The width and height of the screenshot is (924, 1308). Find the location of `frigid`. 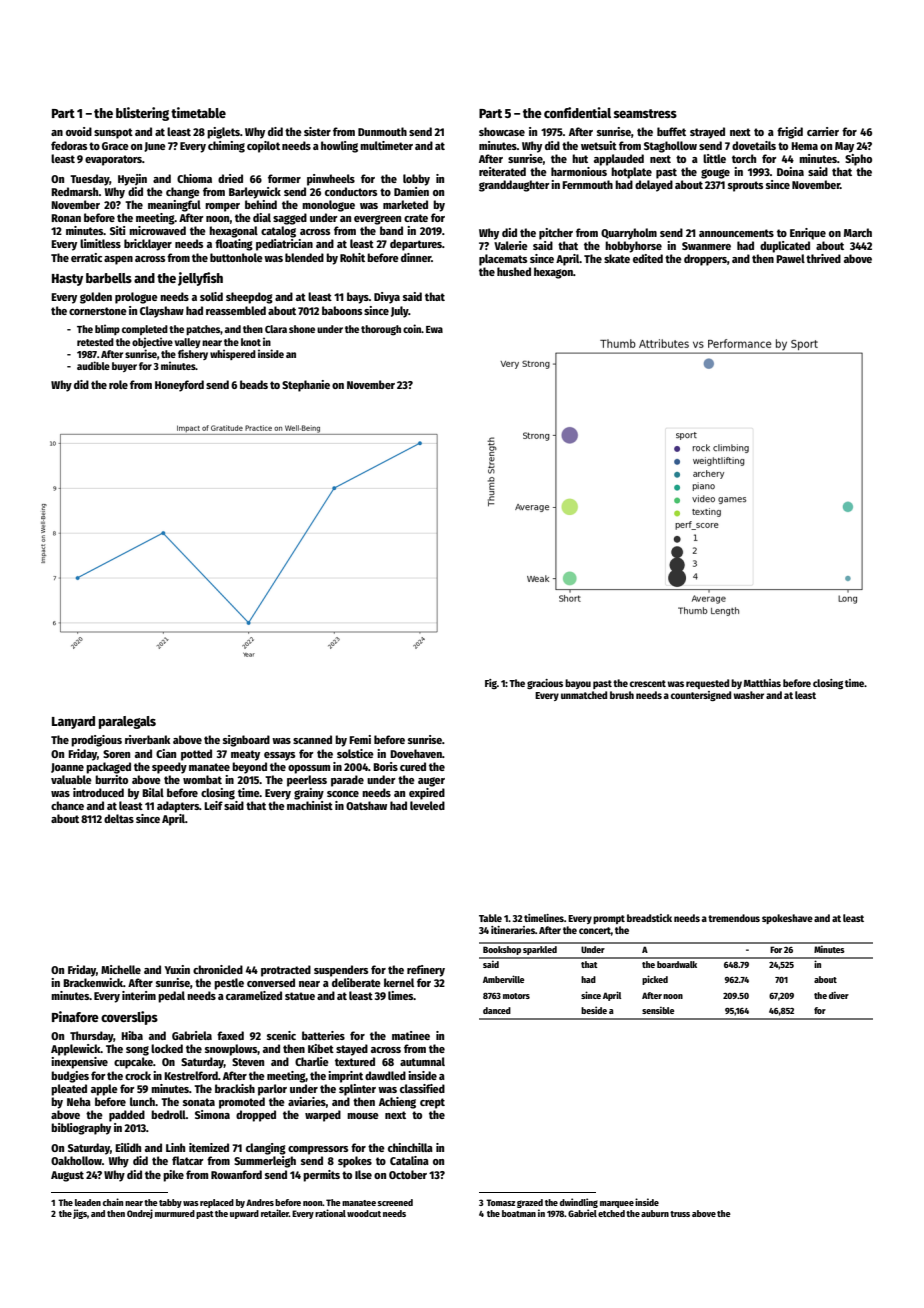

frigid is located at coordinates (790, 133).
